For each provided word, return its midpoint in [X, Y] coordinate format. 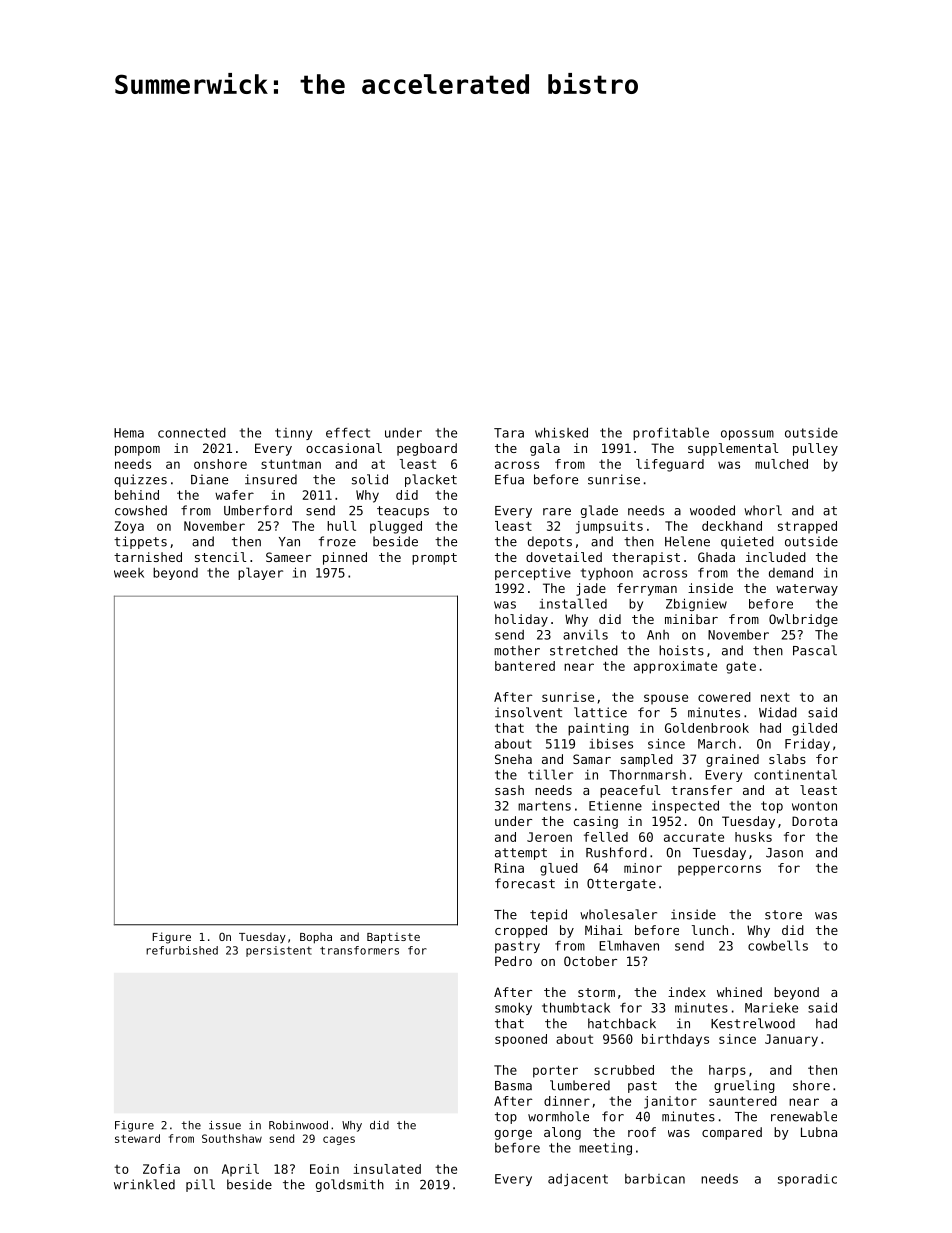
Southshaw [232, 1138]
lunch [710, 930]
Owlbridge [803, 620]
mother [517, 650]
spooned [521, 1040]
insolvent [528, 712]
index [687, 992]
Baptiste [393, 938]
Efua [509, 479]
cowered [724, 697]
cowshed [141, 510]
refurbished [182, 950]
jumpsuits [609, 527]
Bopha [316, 938]
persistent [279, 951]
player [260, 573]
